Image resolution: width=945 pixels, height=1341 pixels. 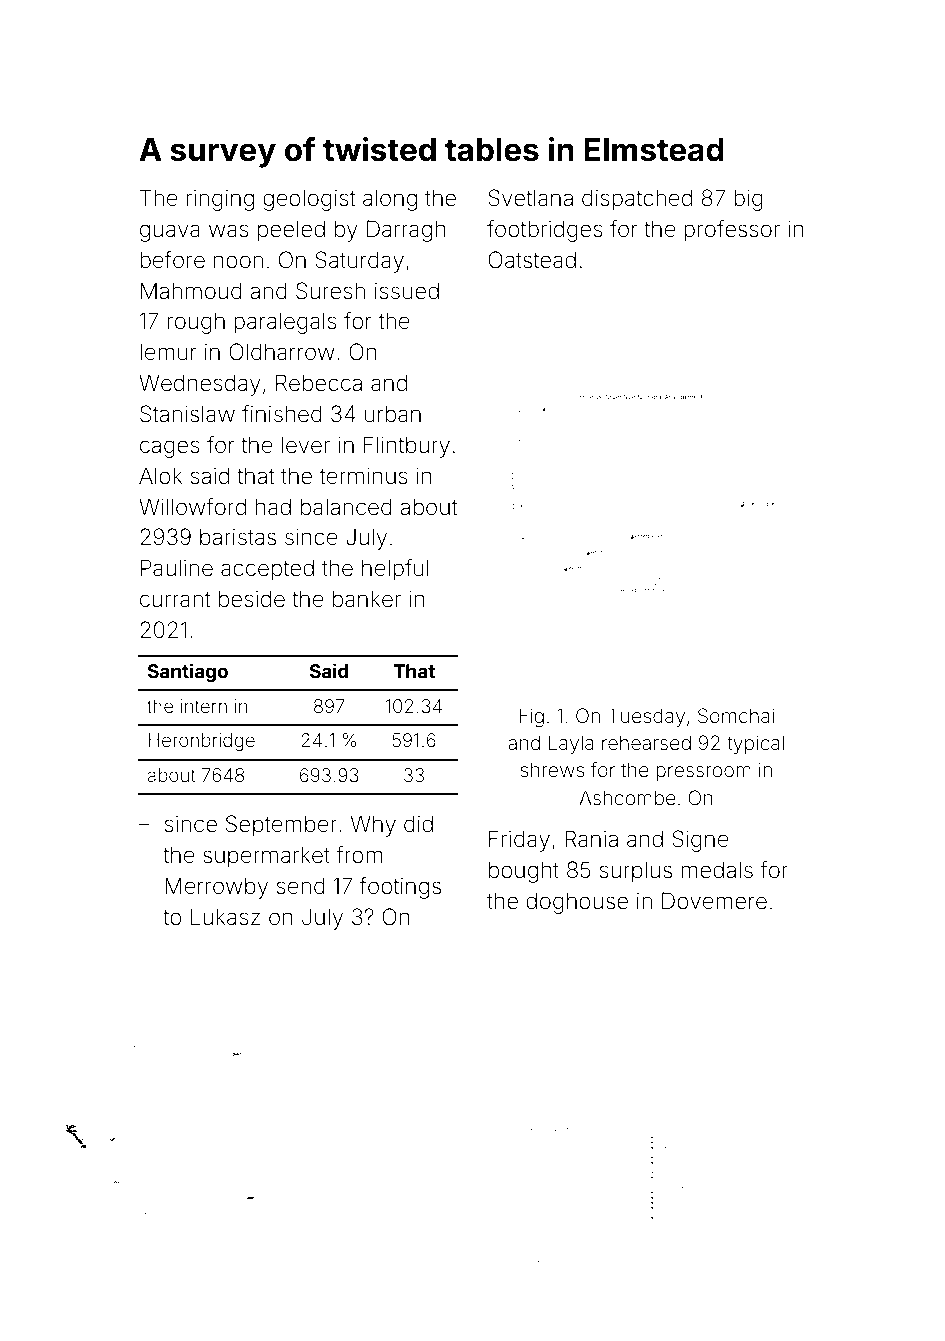 I want to click on Heronbridge, so click(x=202, y=742).
